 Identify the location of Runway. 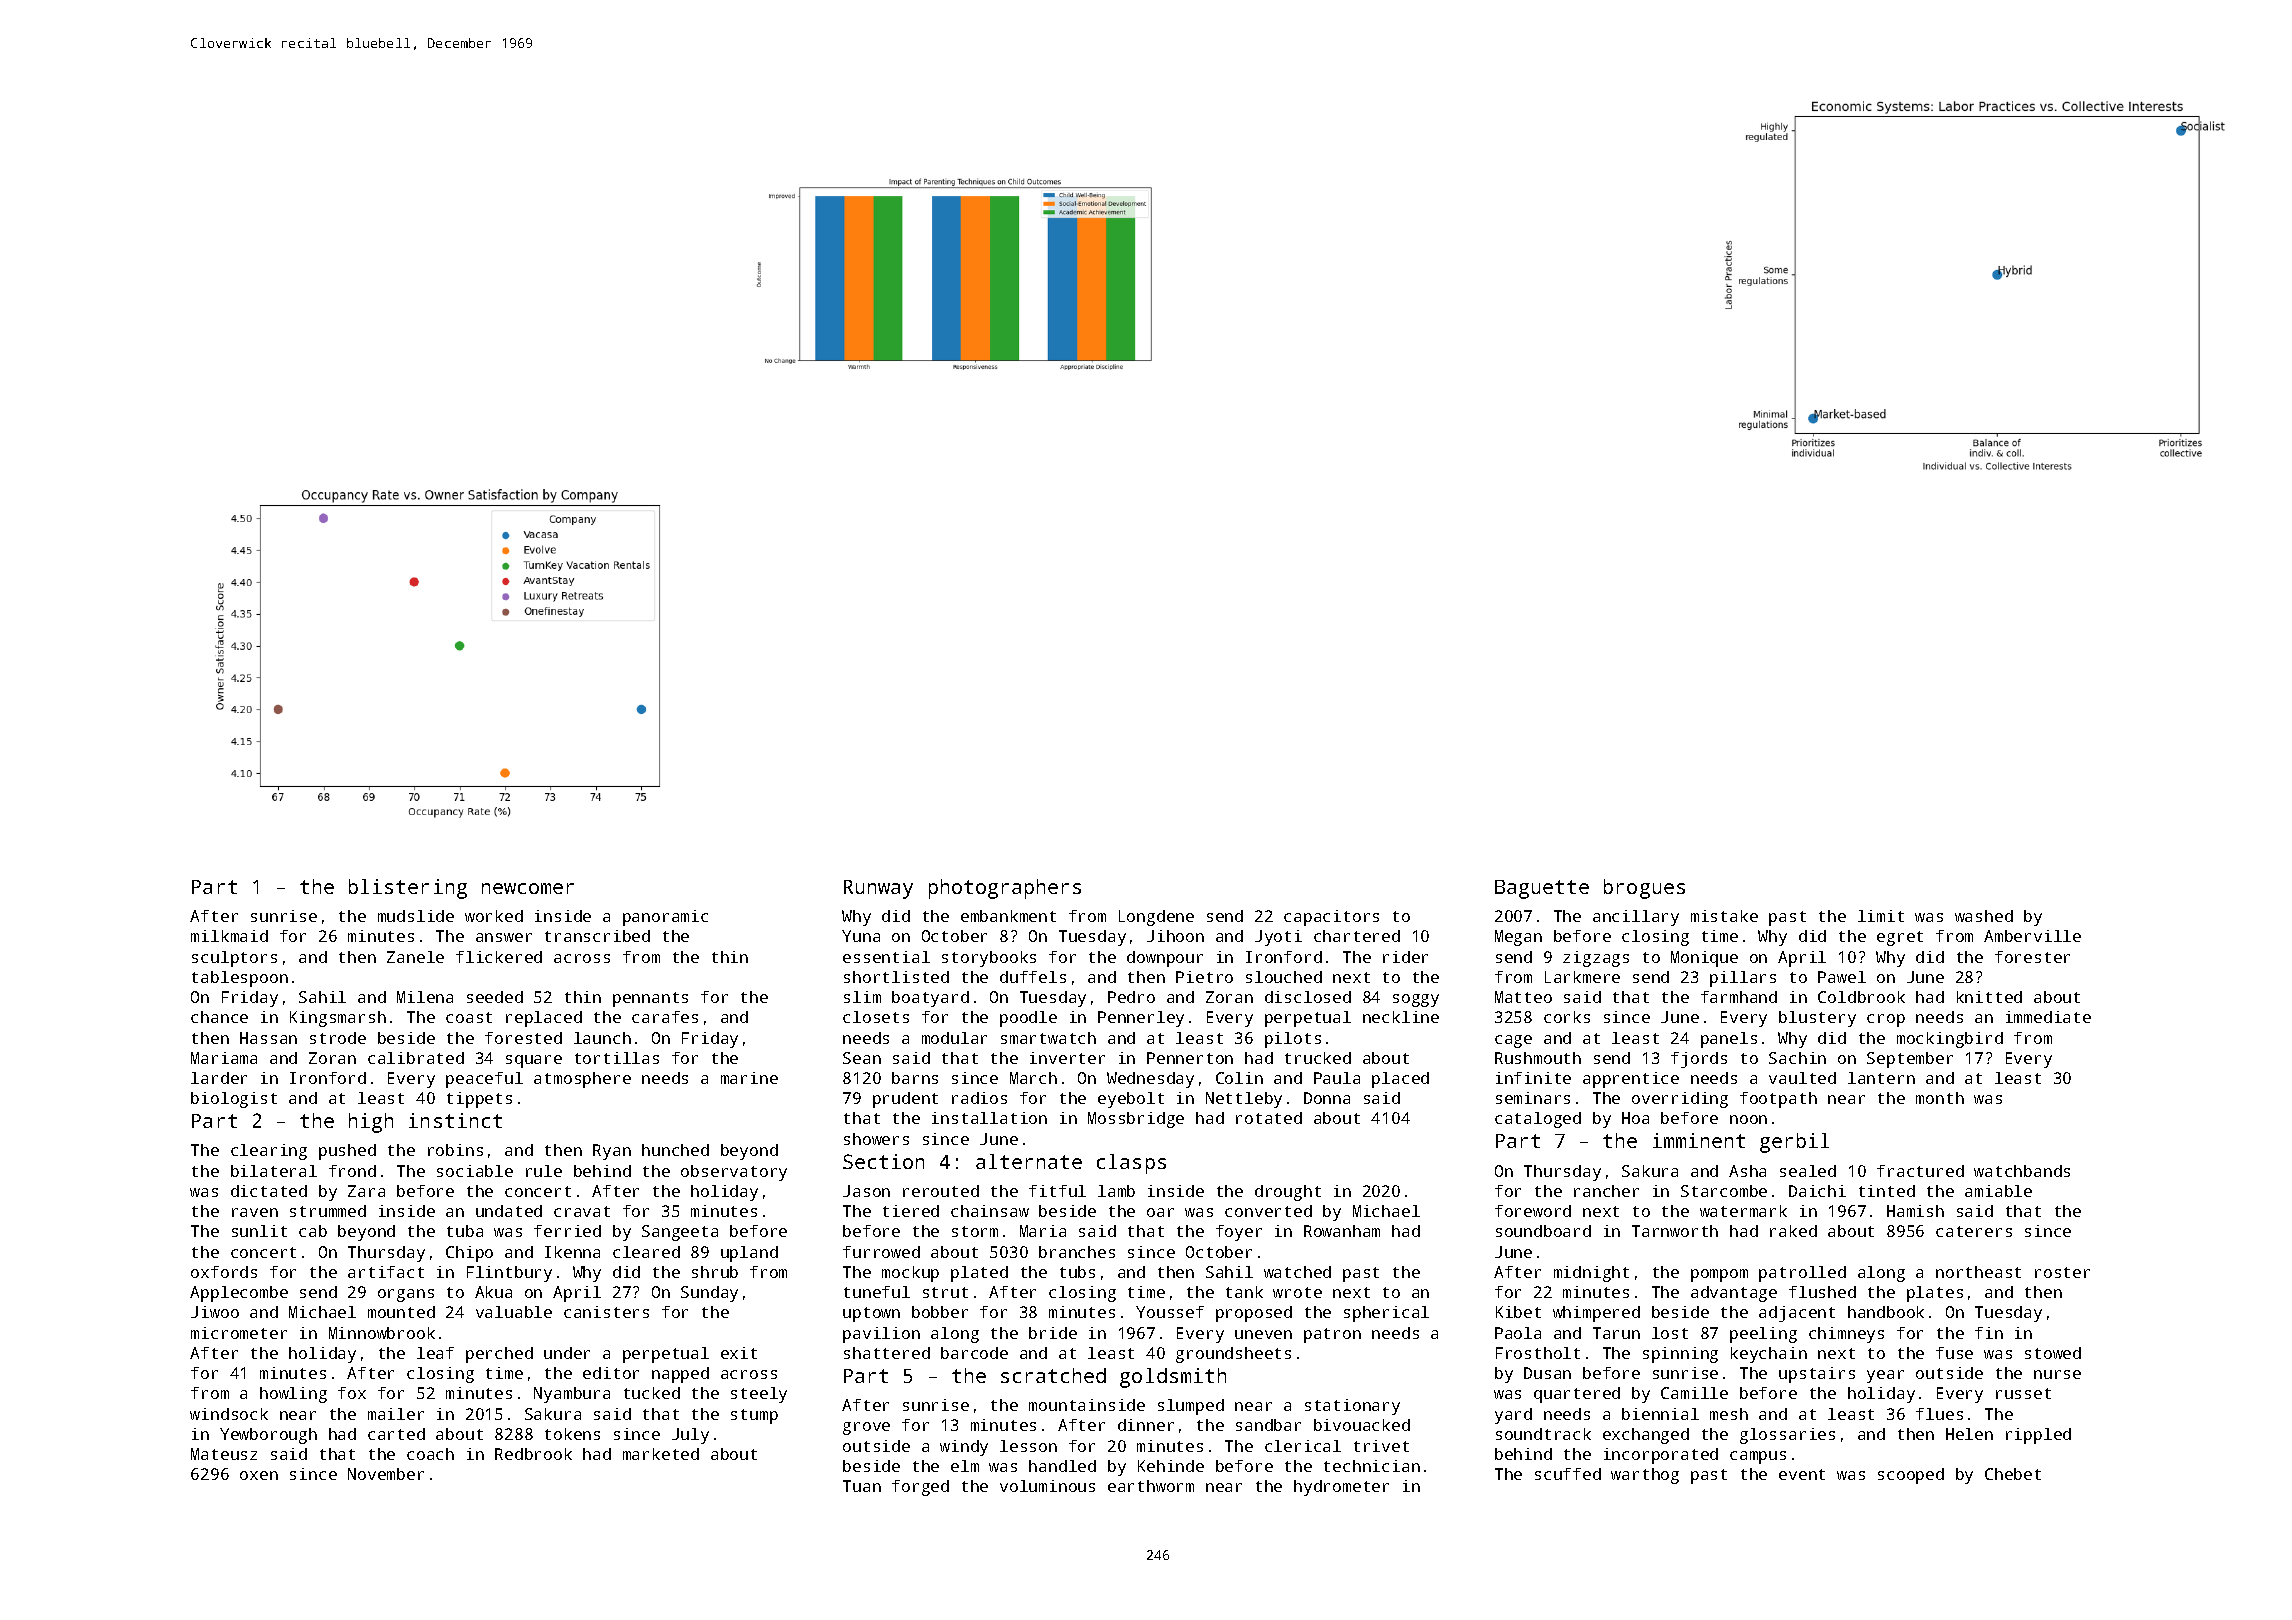
(878, 889).
